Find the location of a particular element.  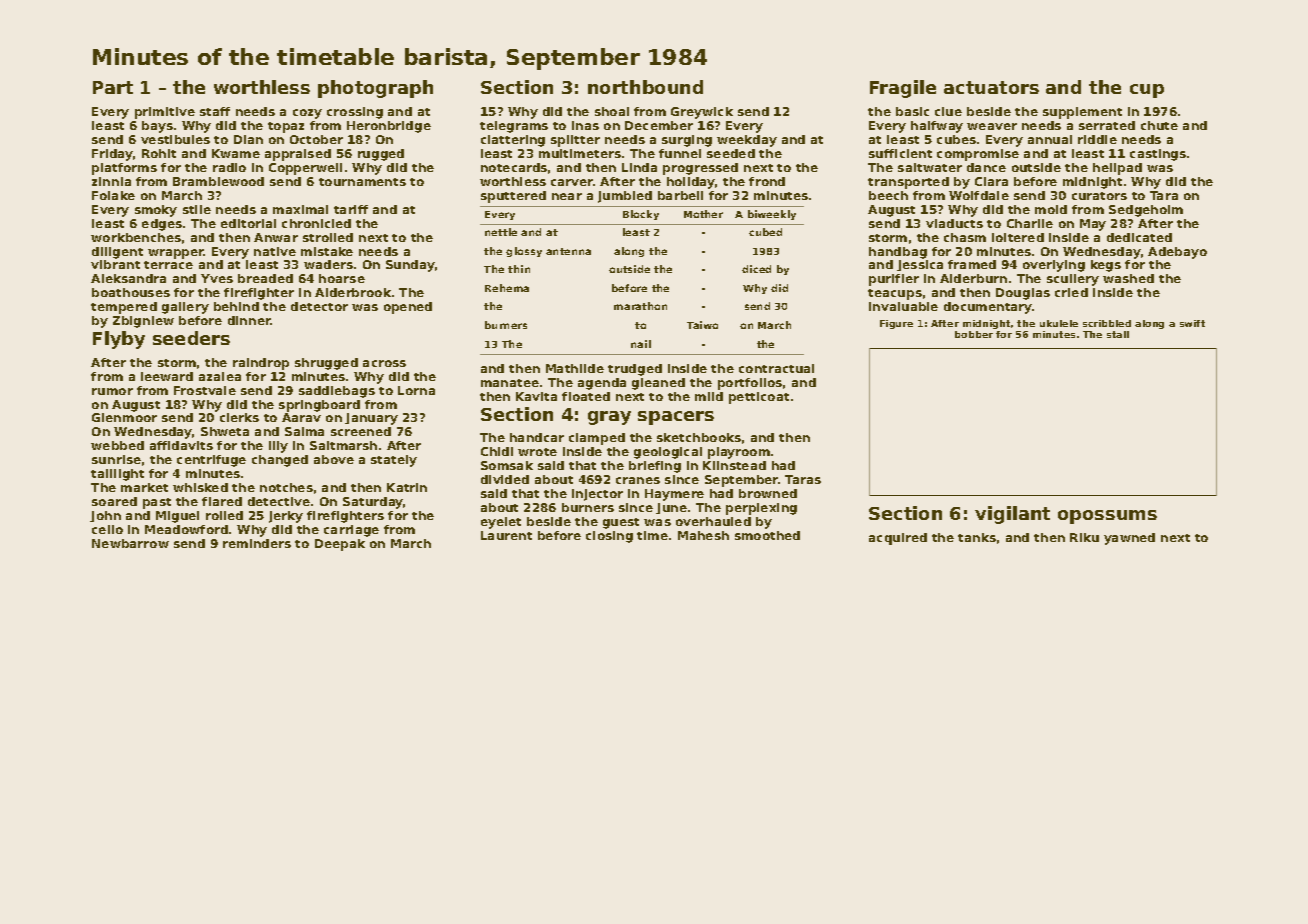

actuators is located at coordinates (991, 87).
